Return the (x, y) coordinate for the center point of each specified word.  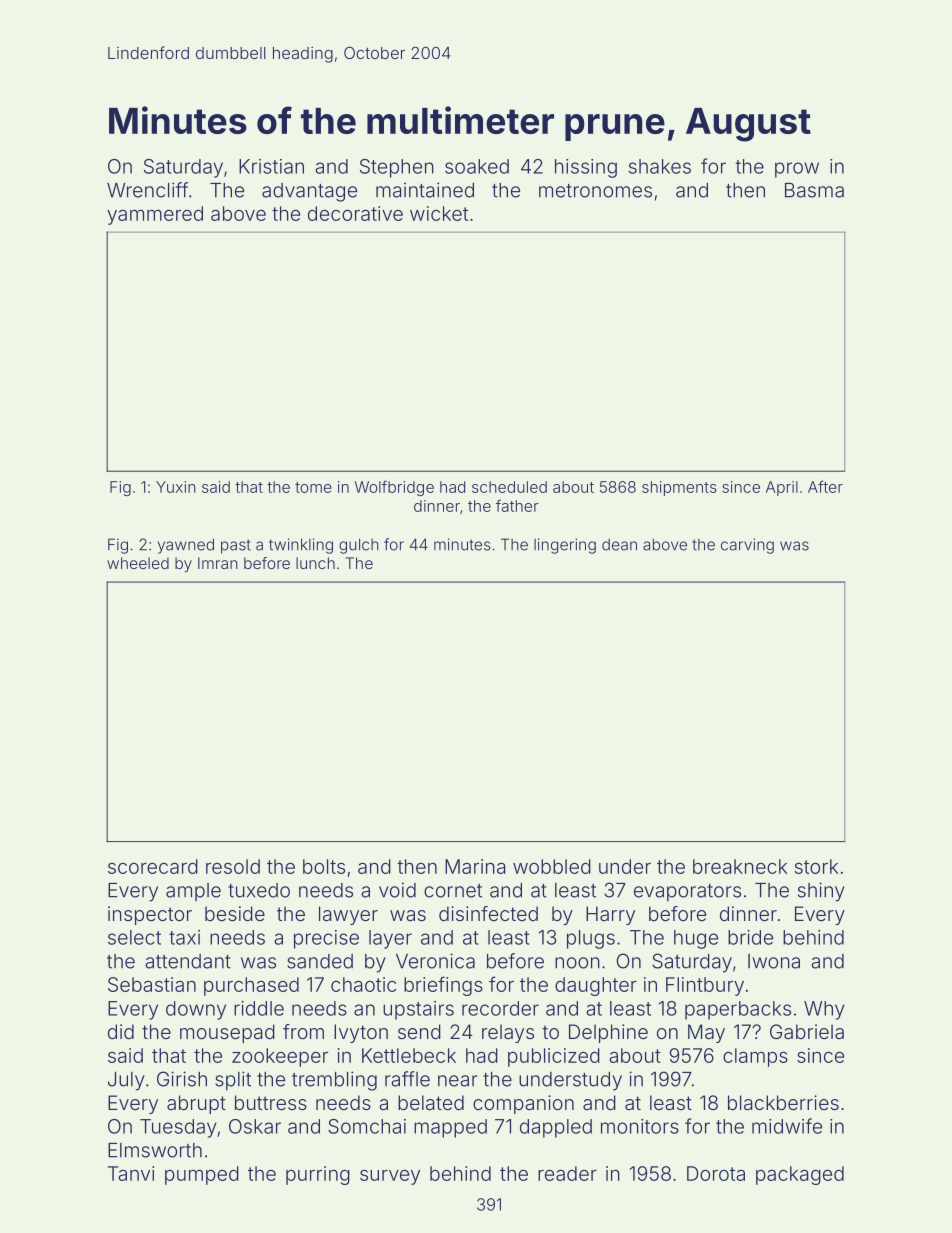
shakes (660, 166)
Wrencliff (147, 190)
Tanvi (131, 1173)
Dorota (716, 1173)
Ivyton (361, 1033)
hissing (586, 168)
